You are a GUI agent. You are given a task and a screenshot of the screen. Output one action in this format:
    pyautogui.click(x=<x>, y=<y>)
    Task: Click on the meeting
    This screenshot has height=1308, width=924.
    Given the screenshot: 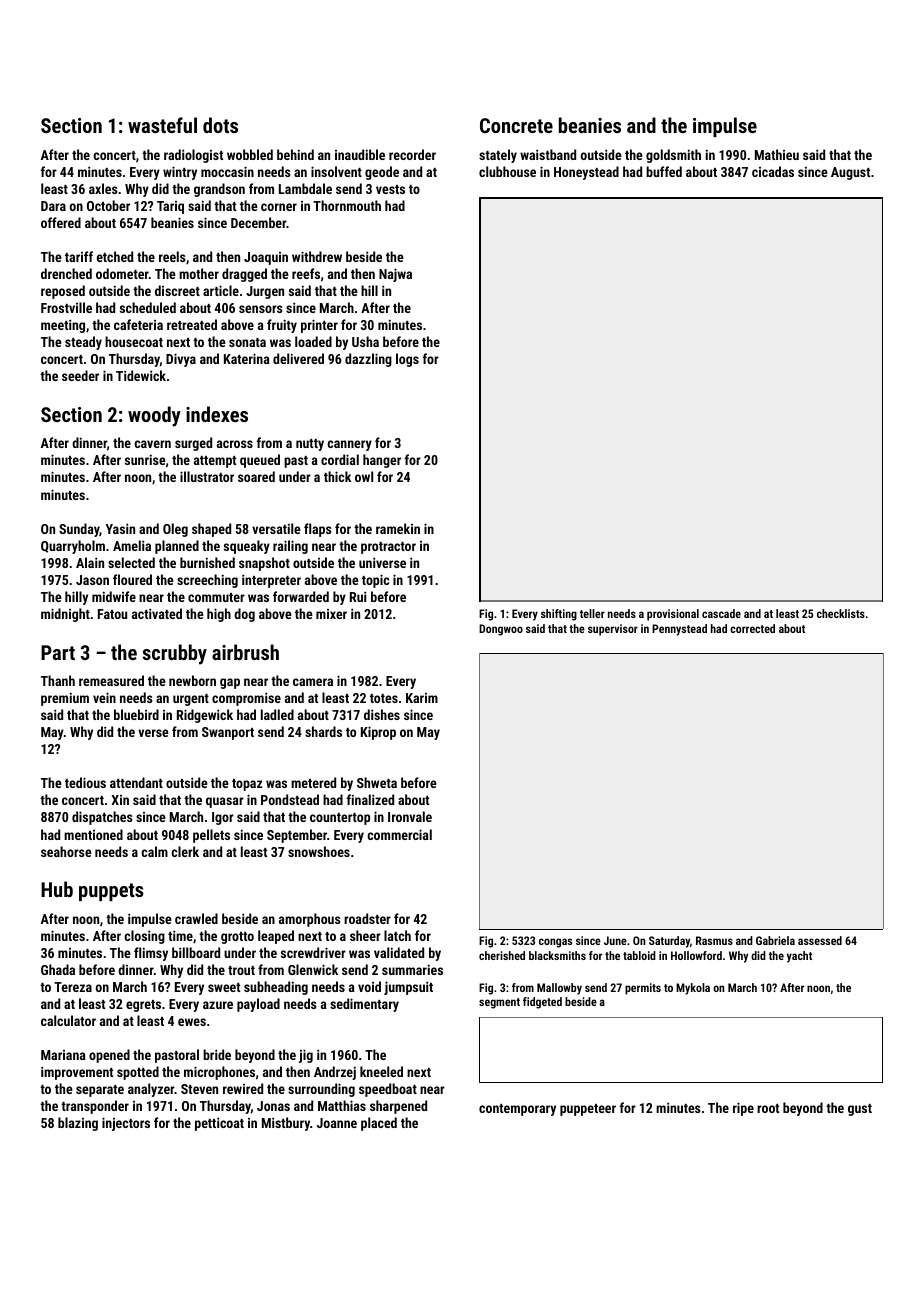 What is the action you would take?
    pyautogui.click(x=63, y=326)
